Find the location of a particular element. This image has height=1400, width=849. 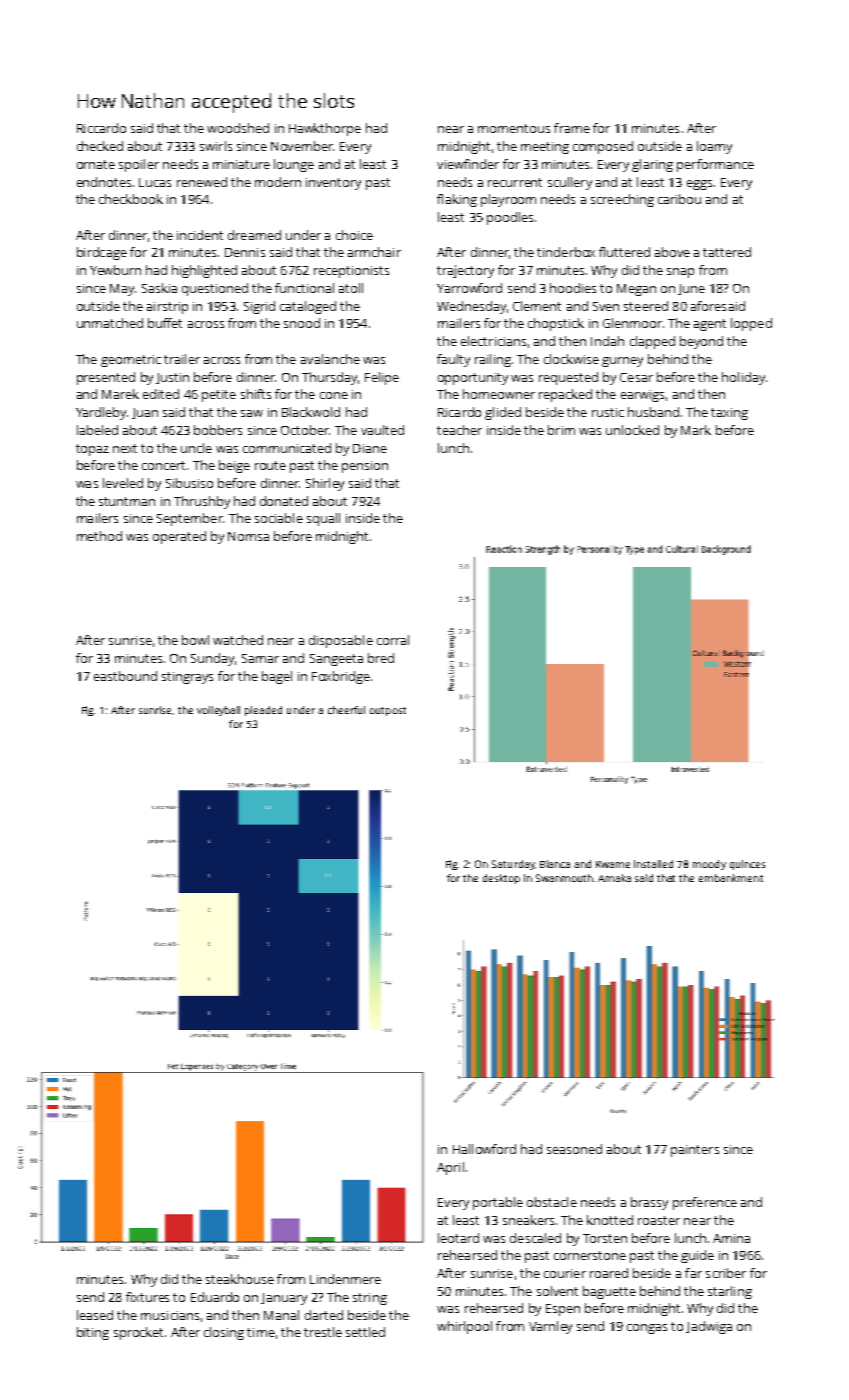

steakhouse is located at coordinates (240, 1279).
